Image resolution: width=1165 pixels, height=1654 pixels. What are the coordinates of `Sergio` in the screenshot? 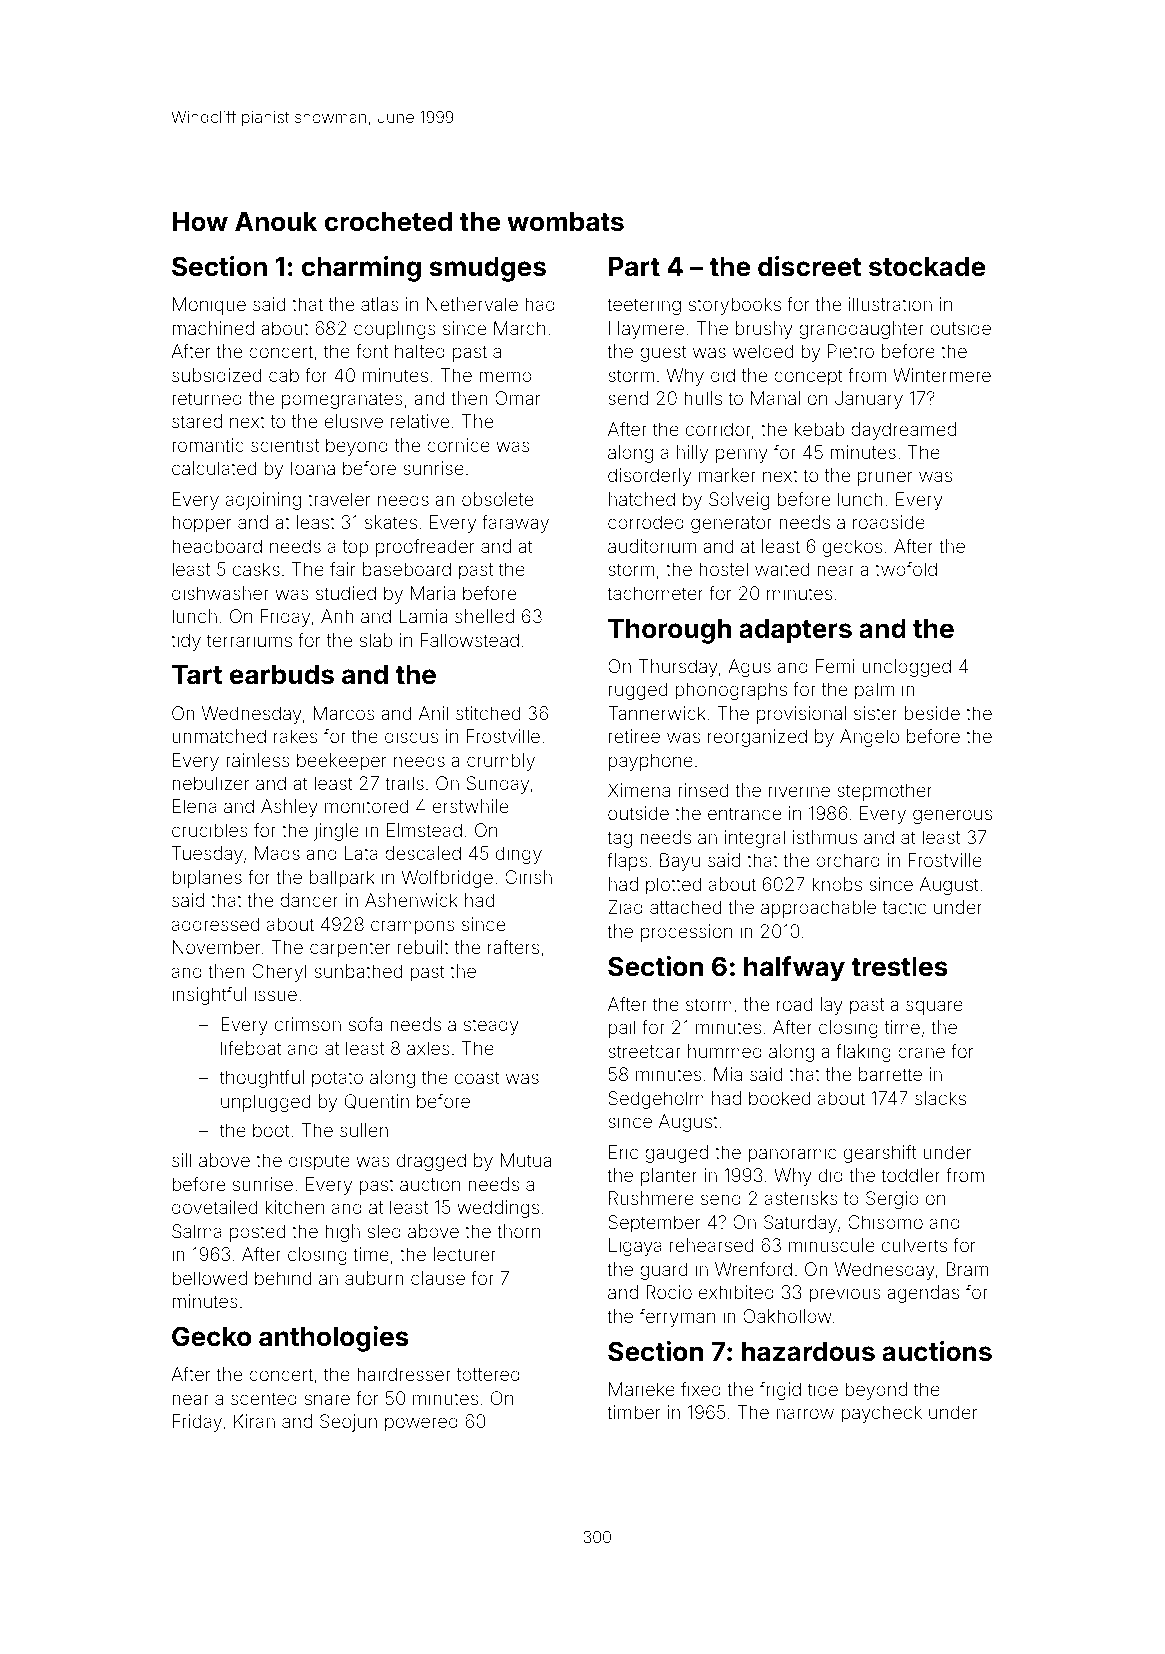 It's located at (892, 1200).
